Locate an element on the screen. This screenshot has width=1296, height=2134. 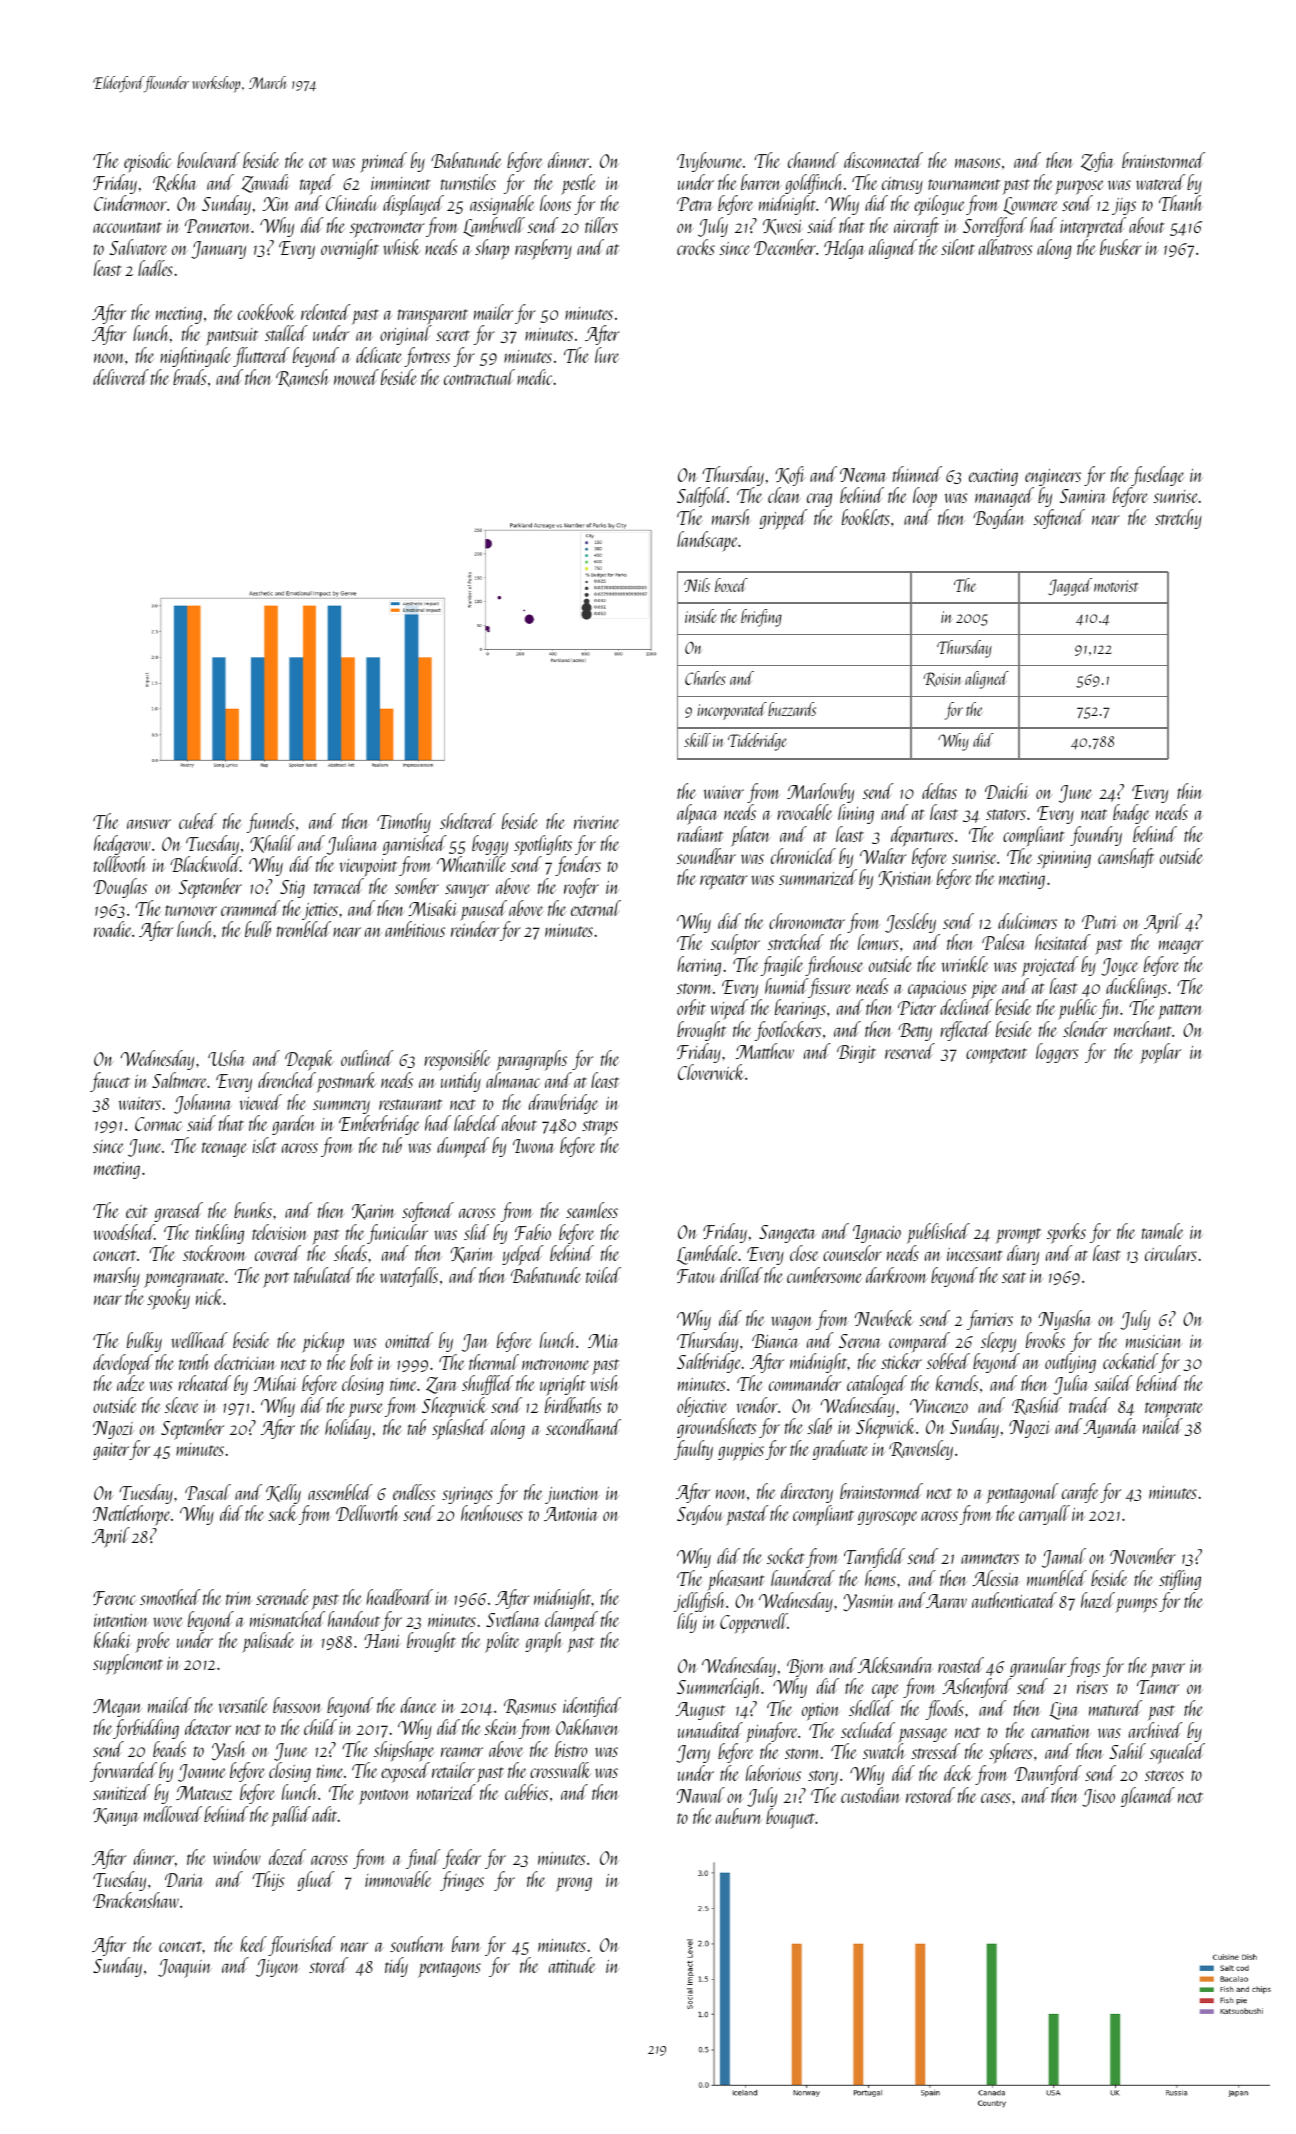
Joaquin is located at coordinates (185, 1968).
